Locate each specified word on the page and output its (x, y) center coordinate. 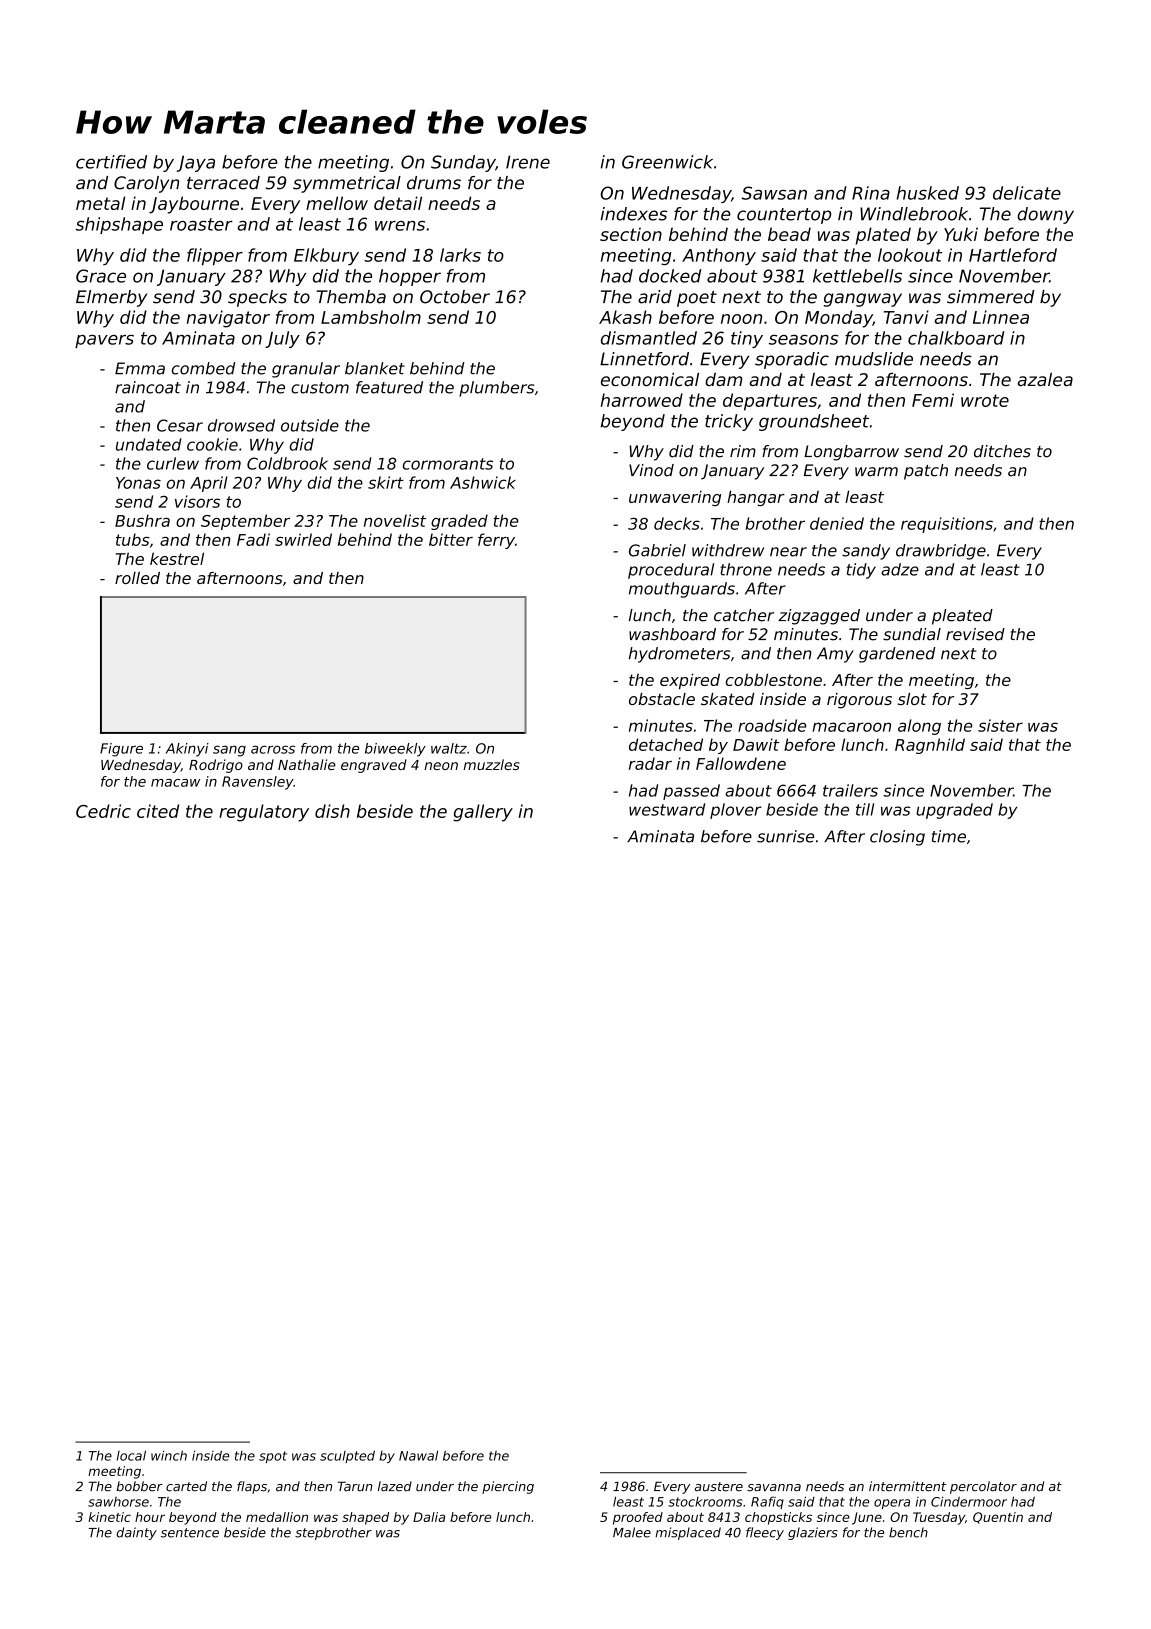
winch (169, 1455)
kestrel (177, 558)
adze (900, 569)
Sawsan (774, 193)
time (949, 836)
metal (100, 203)
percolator (983, 1487)
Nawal (418, 1455)
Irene (528, 162)
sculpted (347, 1456)
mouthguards (682, 590)
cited (158, 811)
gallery (483, 813)
